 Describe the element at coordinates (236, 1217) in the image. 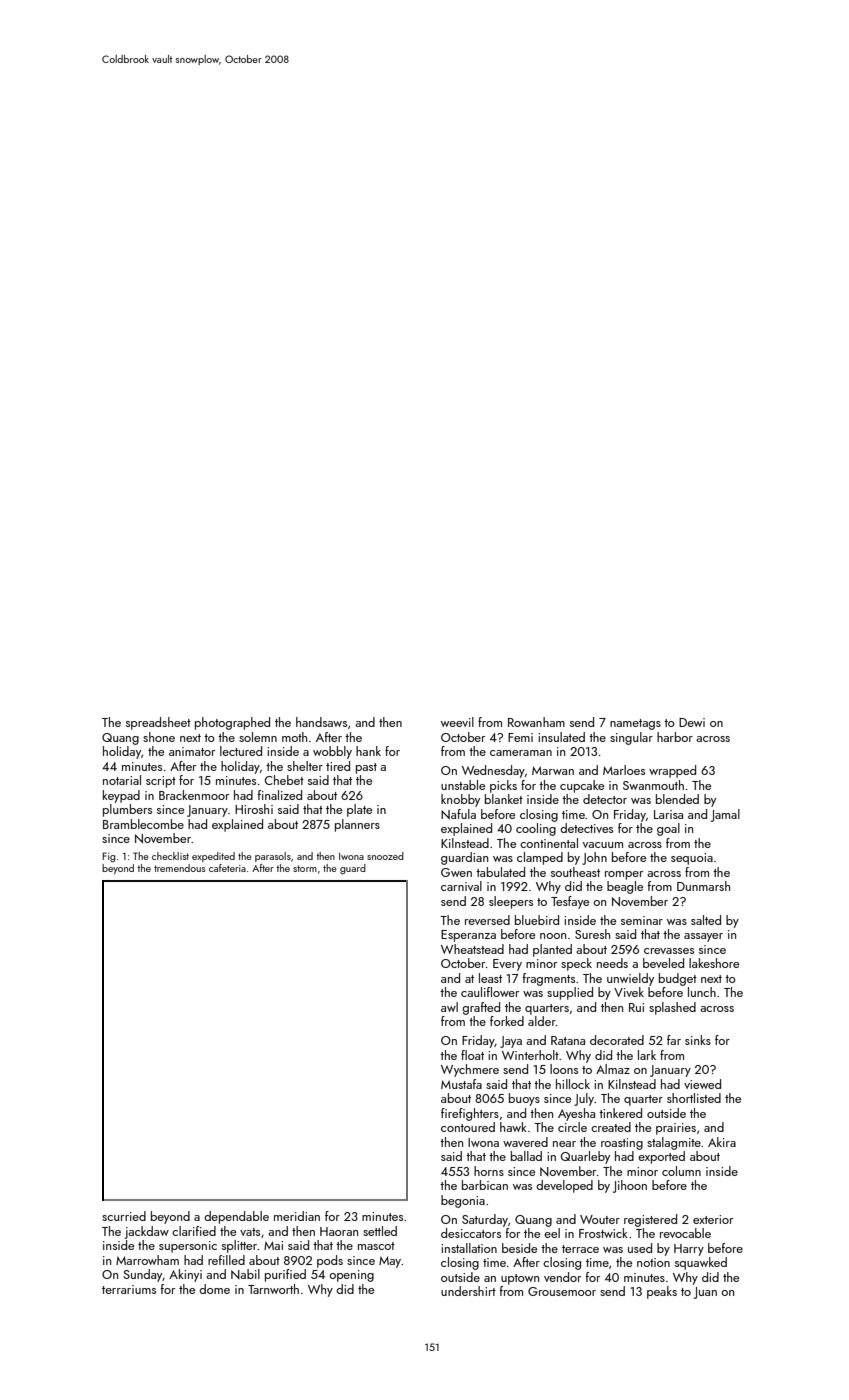

I see `dependable` at that location.
